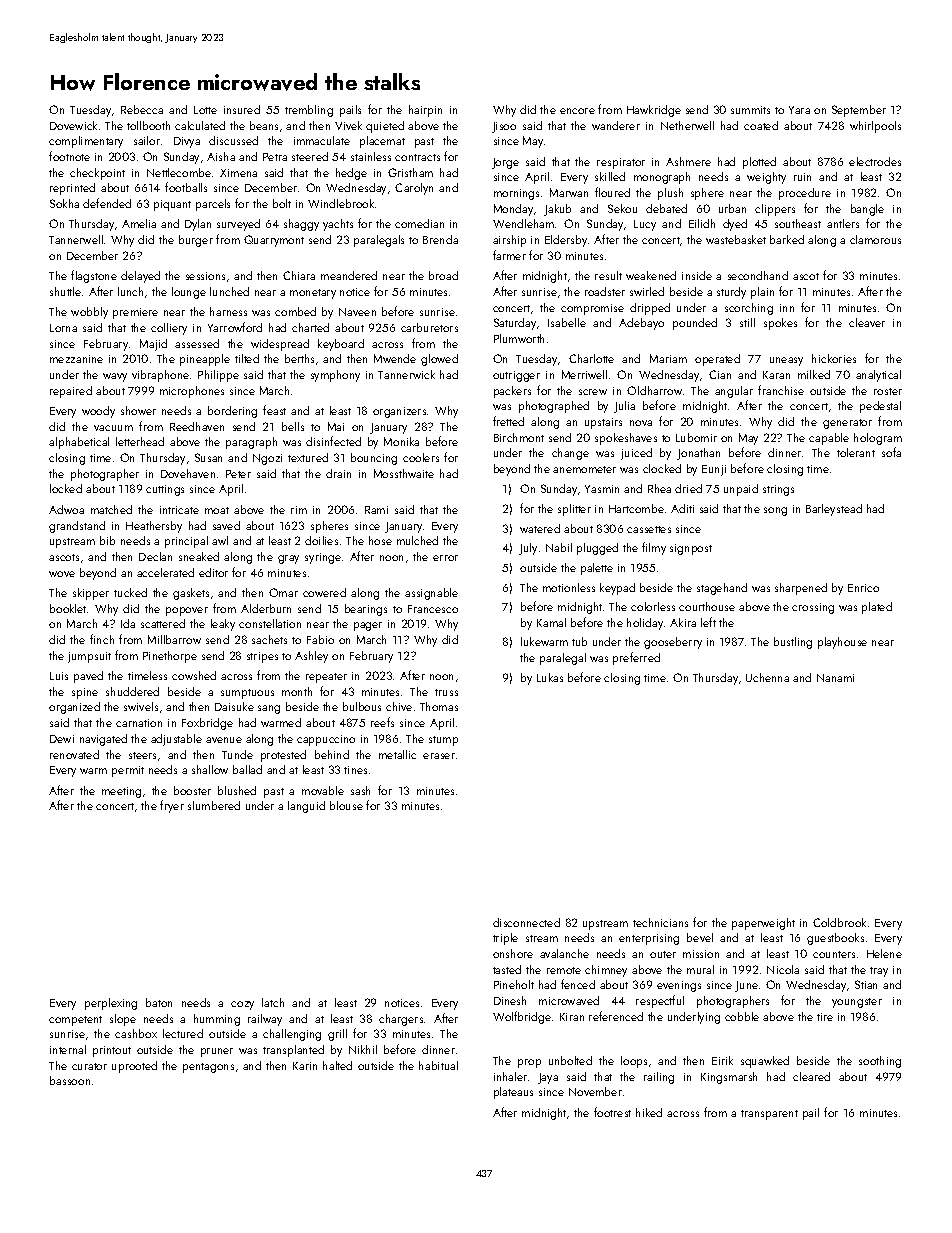  What do you see at coordinates (205, 360) in the document?
I see `pineapple` at bounding box center [205, 360].
